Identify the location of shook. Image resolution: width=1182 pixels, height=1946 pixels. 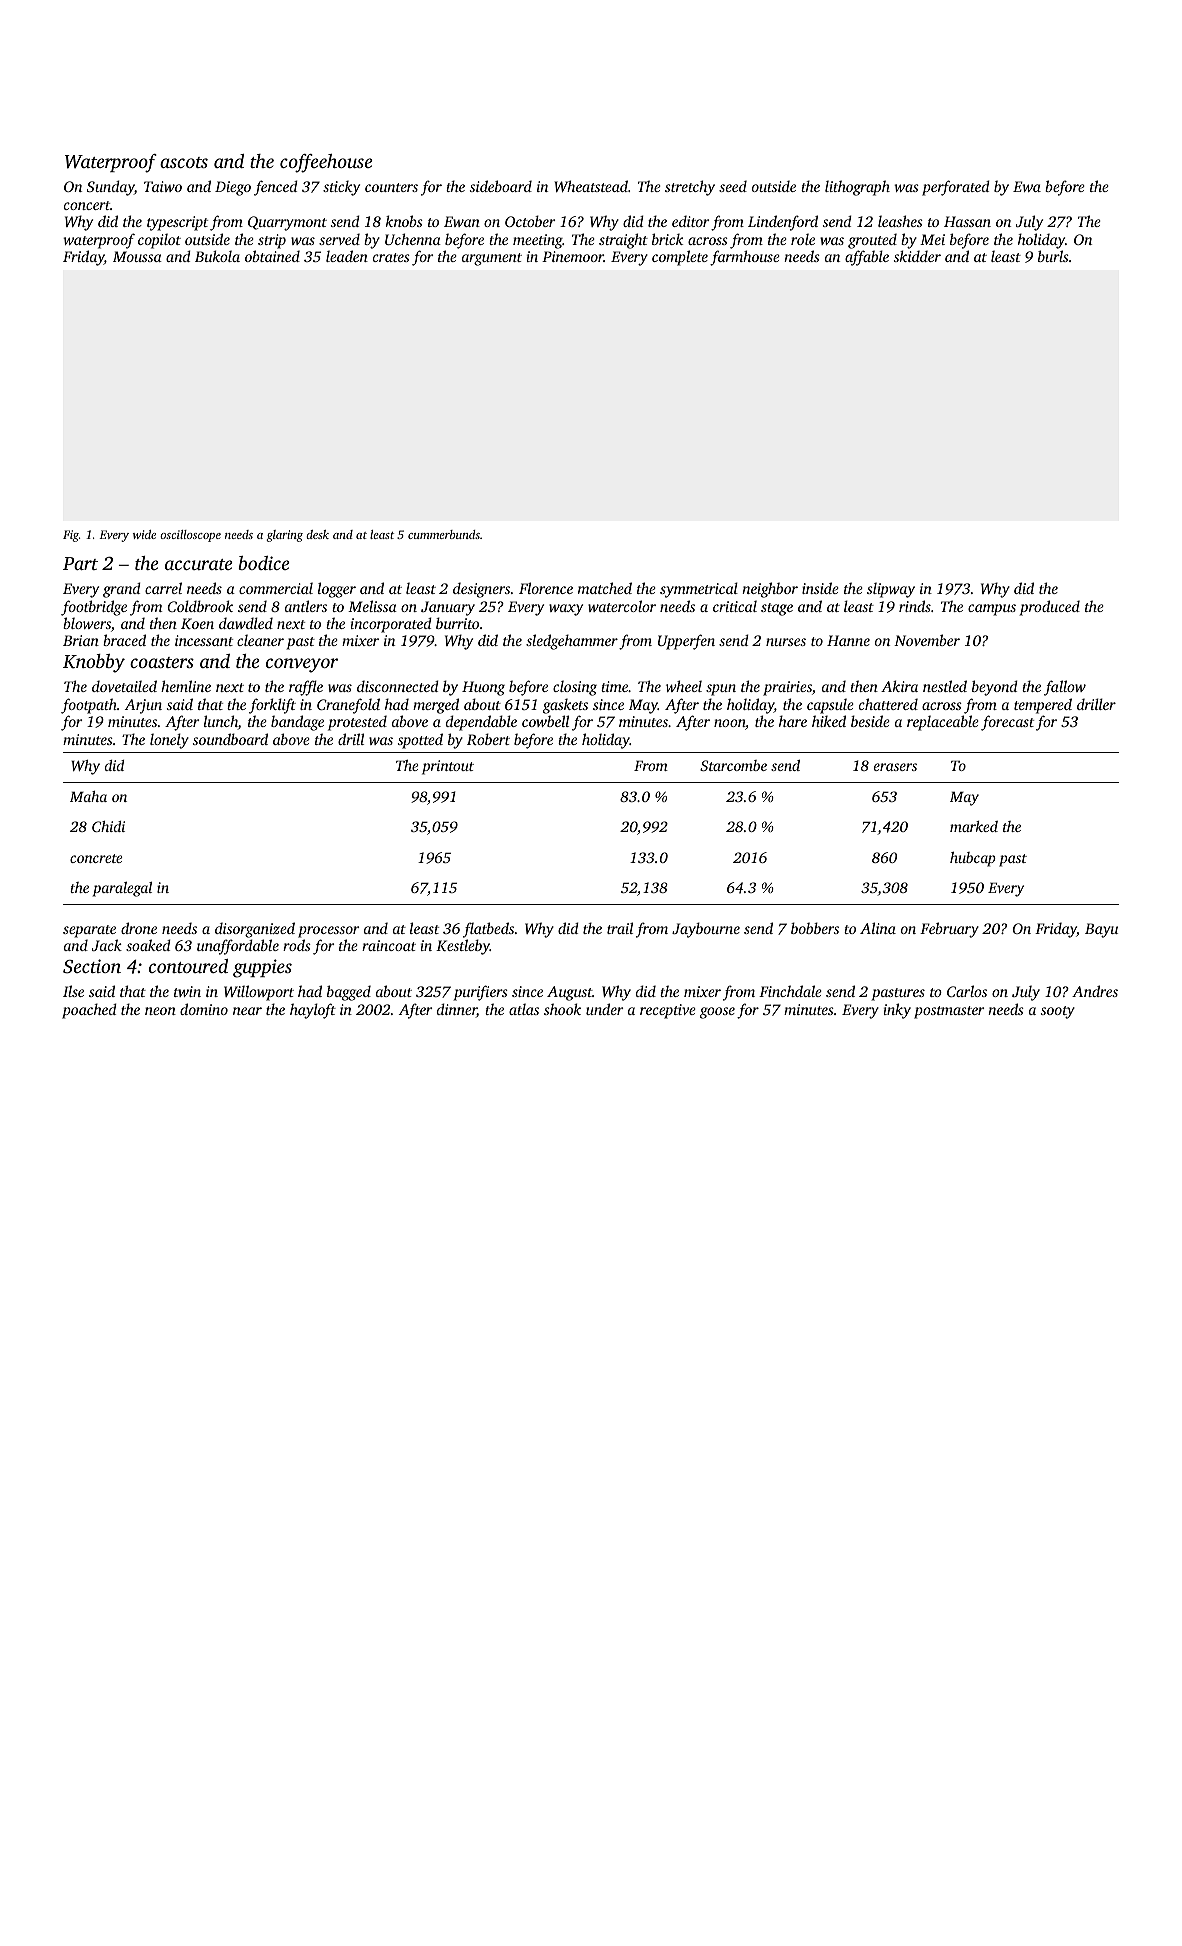
(562, 1009).
